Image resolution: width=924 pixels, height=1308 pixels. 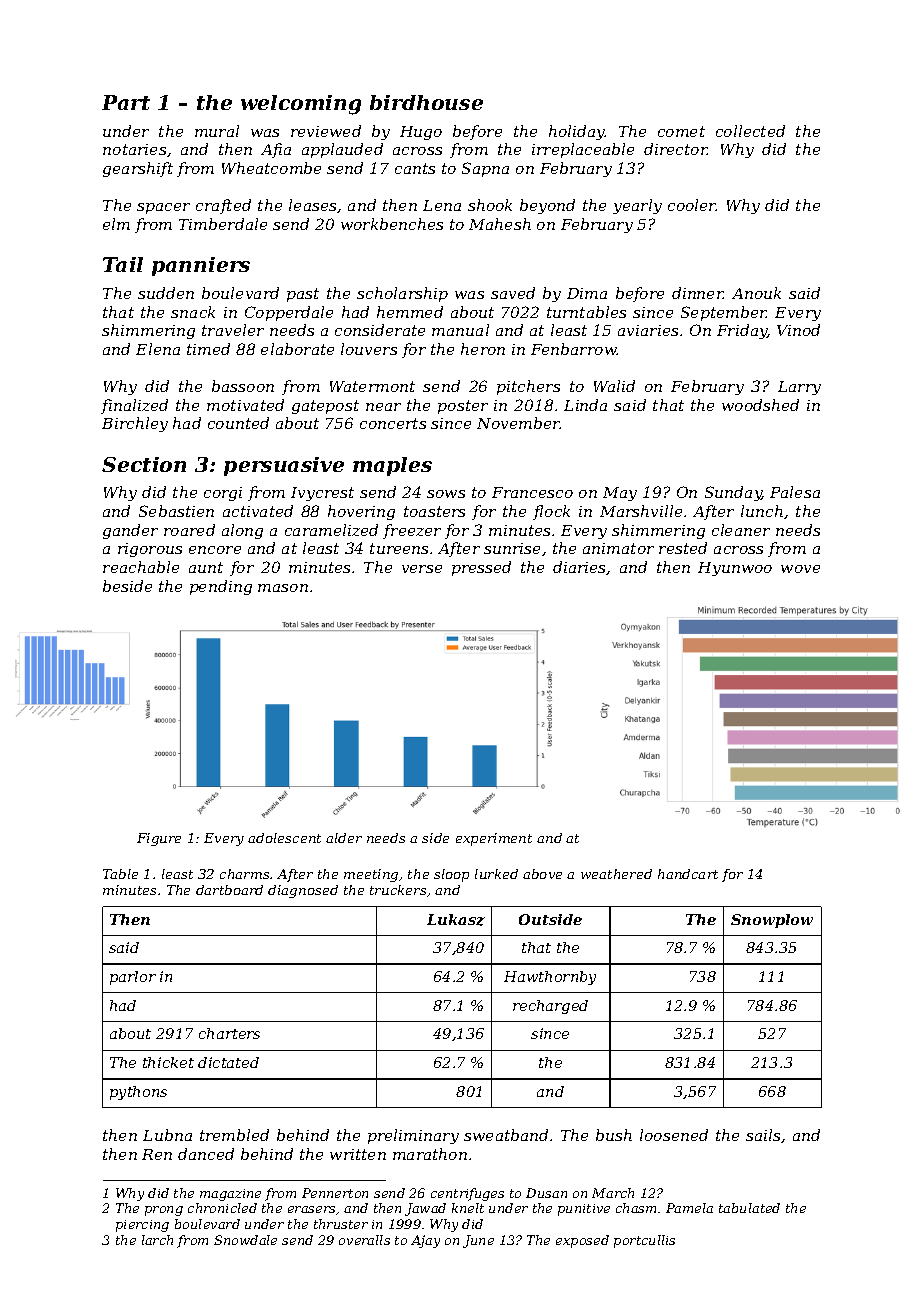 What do you see at coordinates (271, 168) in the screenshot?
I see `Wheatcombe` at bounding box center [271, 168].
